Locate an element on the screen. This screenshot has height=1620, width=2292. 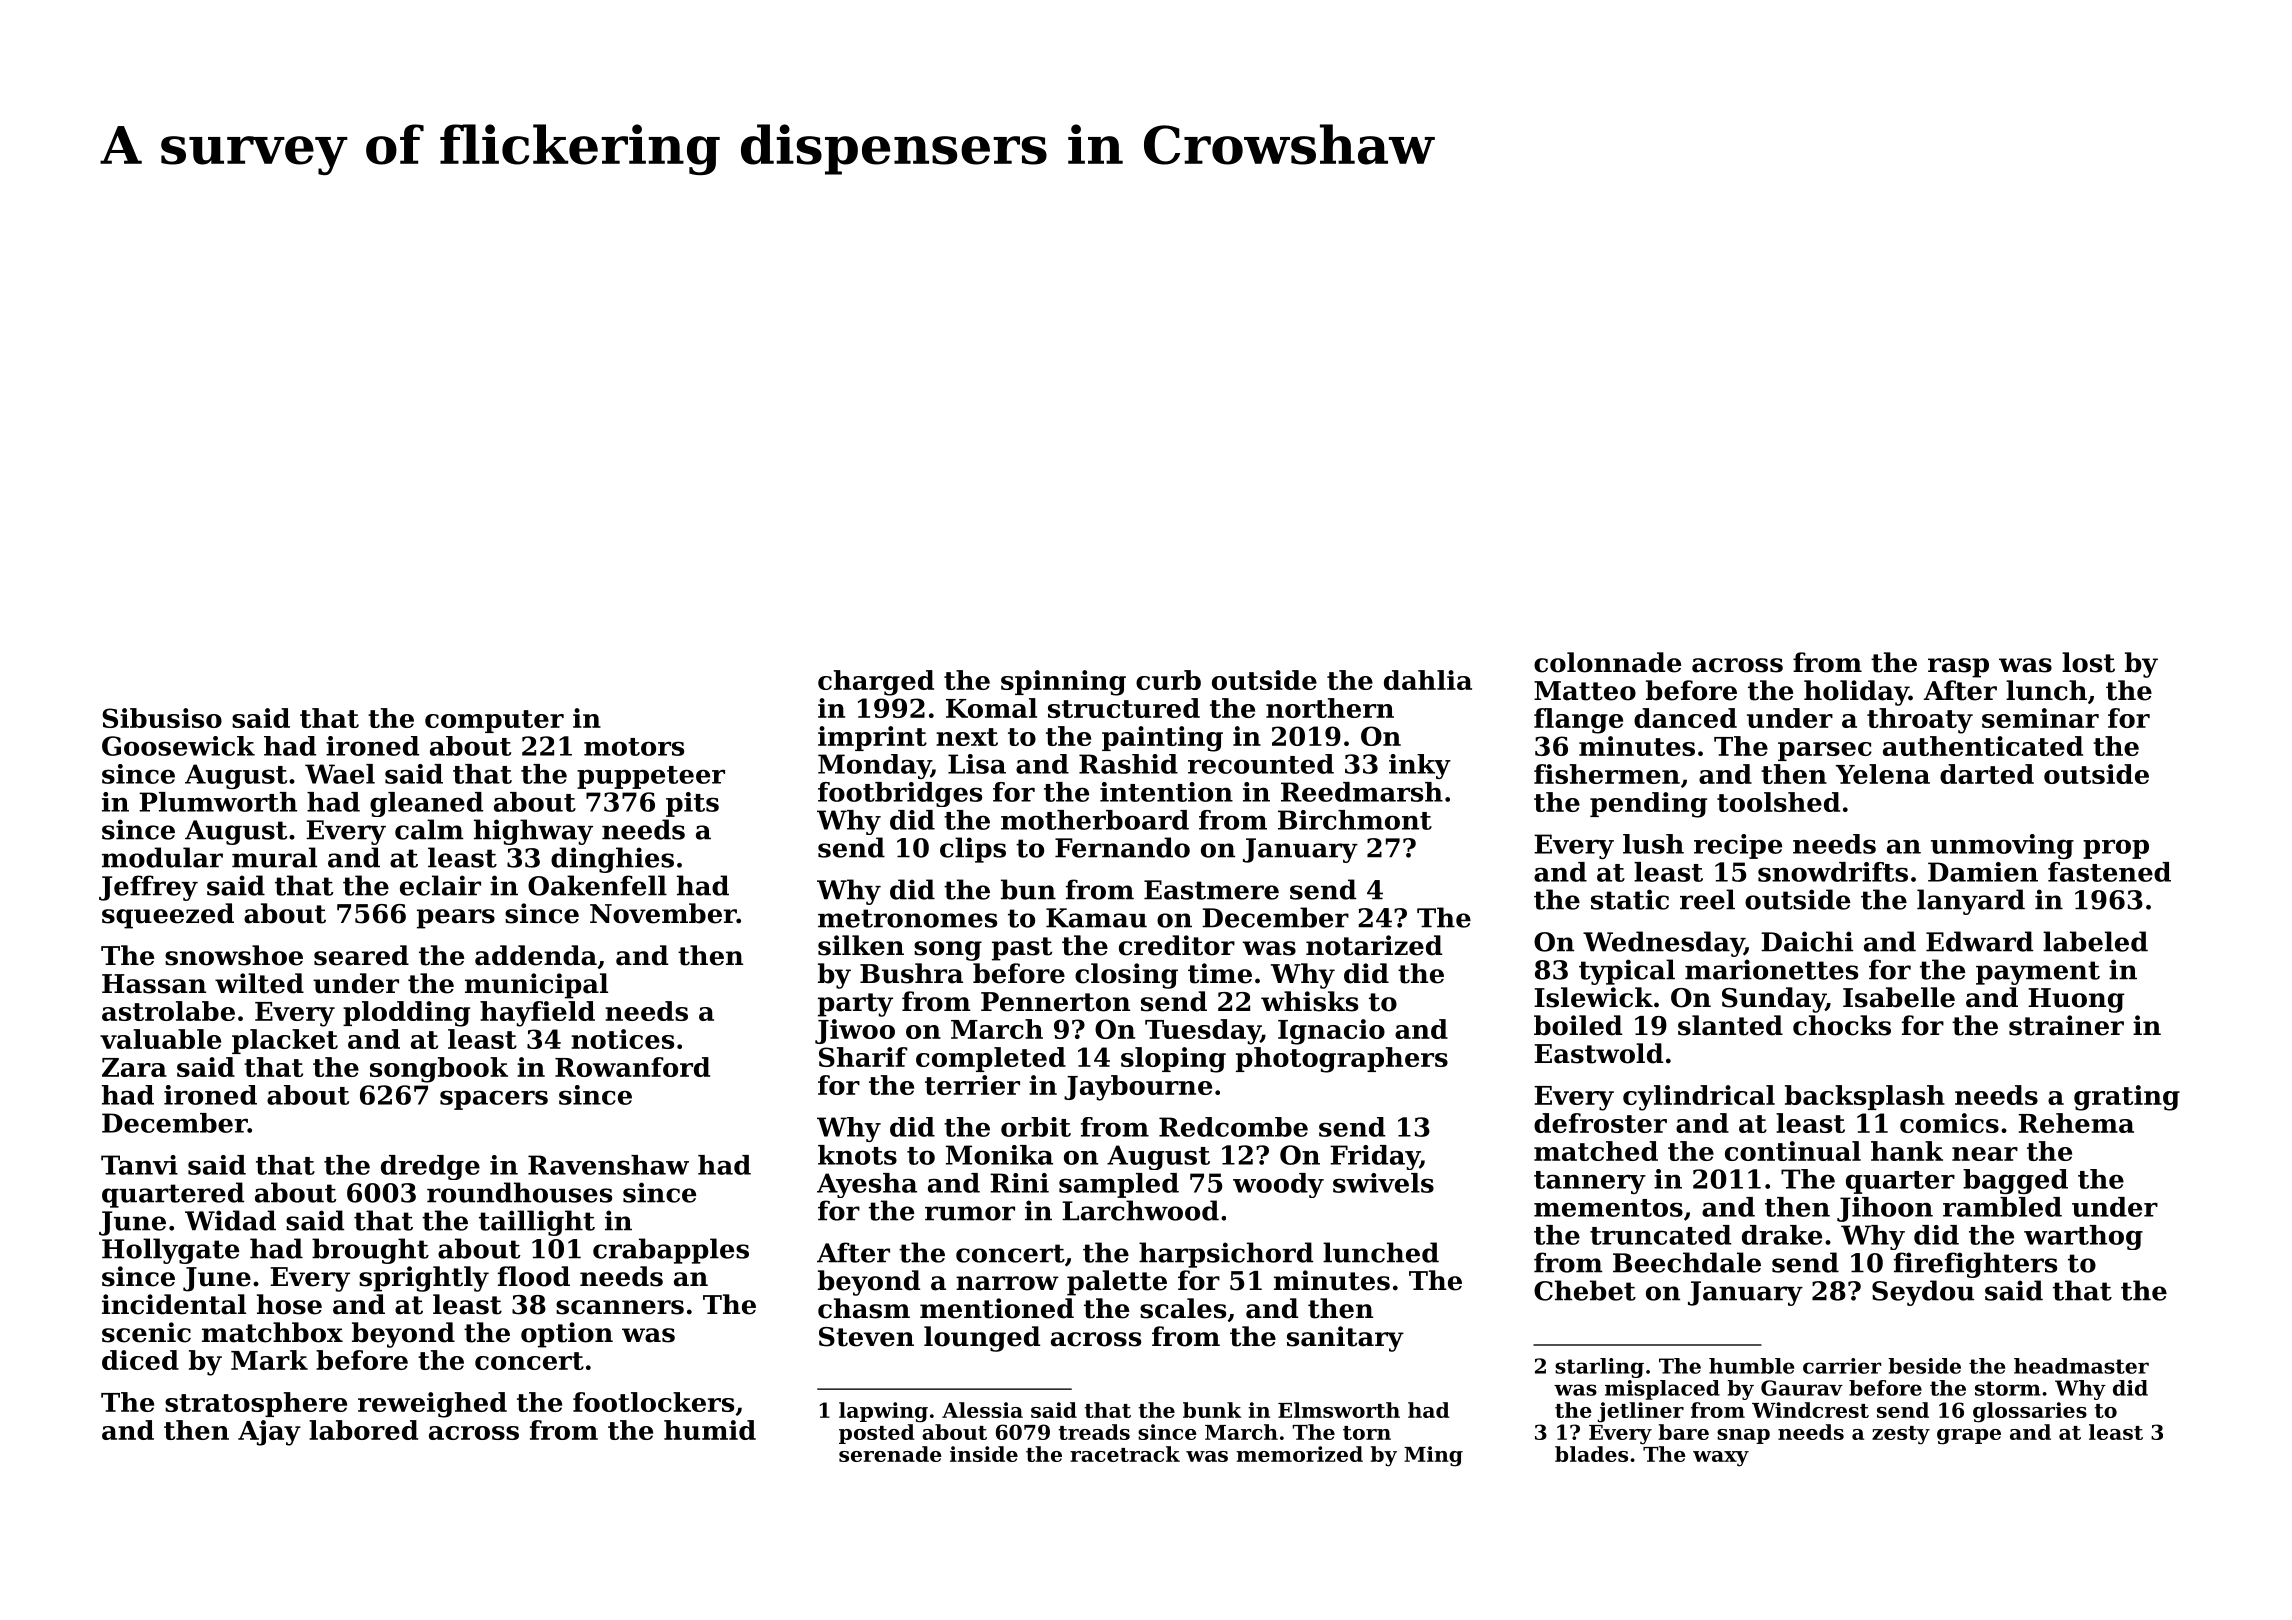
seminar is located at coordinates (2040, 718).
